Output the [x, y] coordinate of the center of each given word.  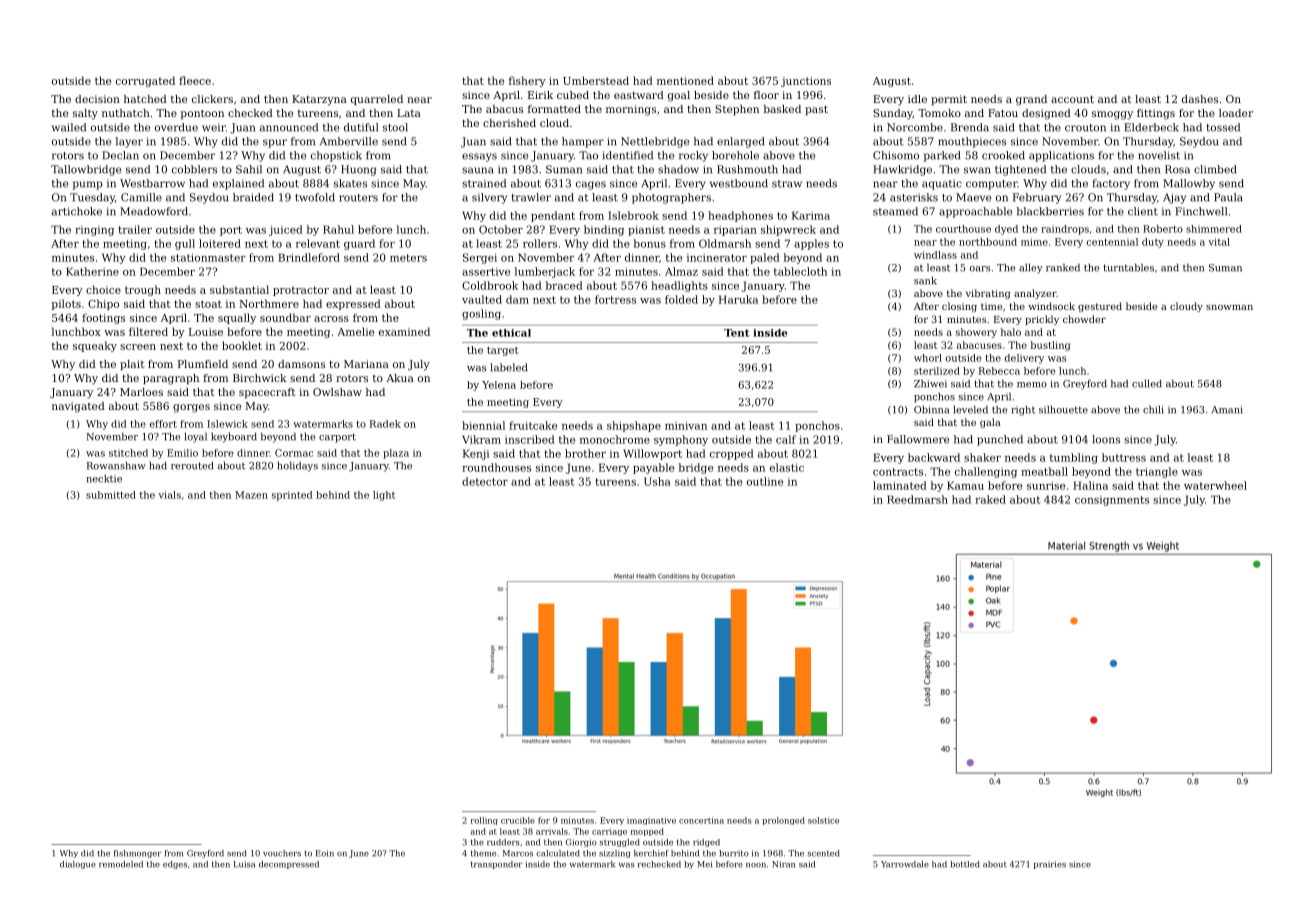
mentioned [685, 80]
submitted [111, 495]
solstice [823, 820]
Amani [1227, 410]
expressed [353, 304]
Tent [737, 333]
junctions [806, 82]
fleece [195, 80]
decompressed [289, 865]
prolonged [783, 821]
